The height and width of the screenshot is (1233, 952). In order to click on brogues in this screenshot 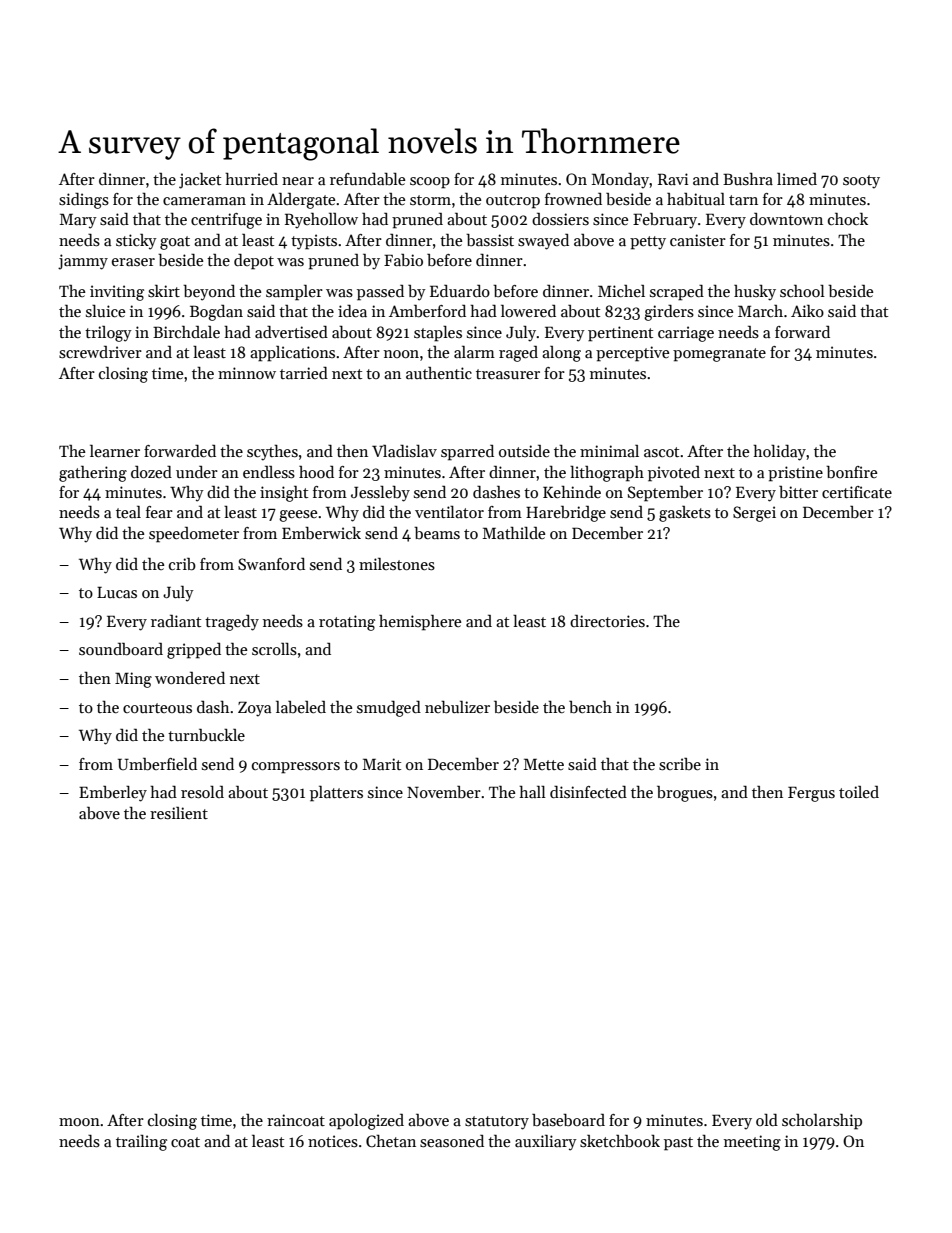, I will do `click(685, 794)`.
